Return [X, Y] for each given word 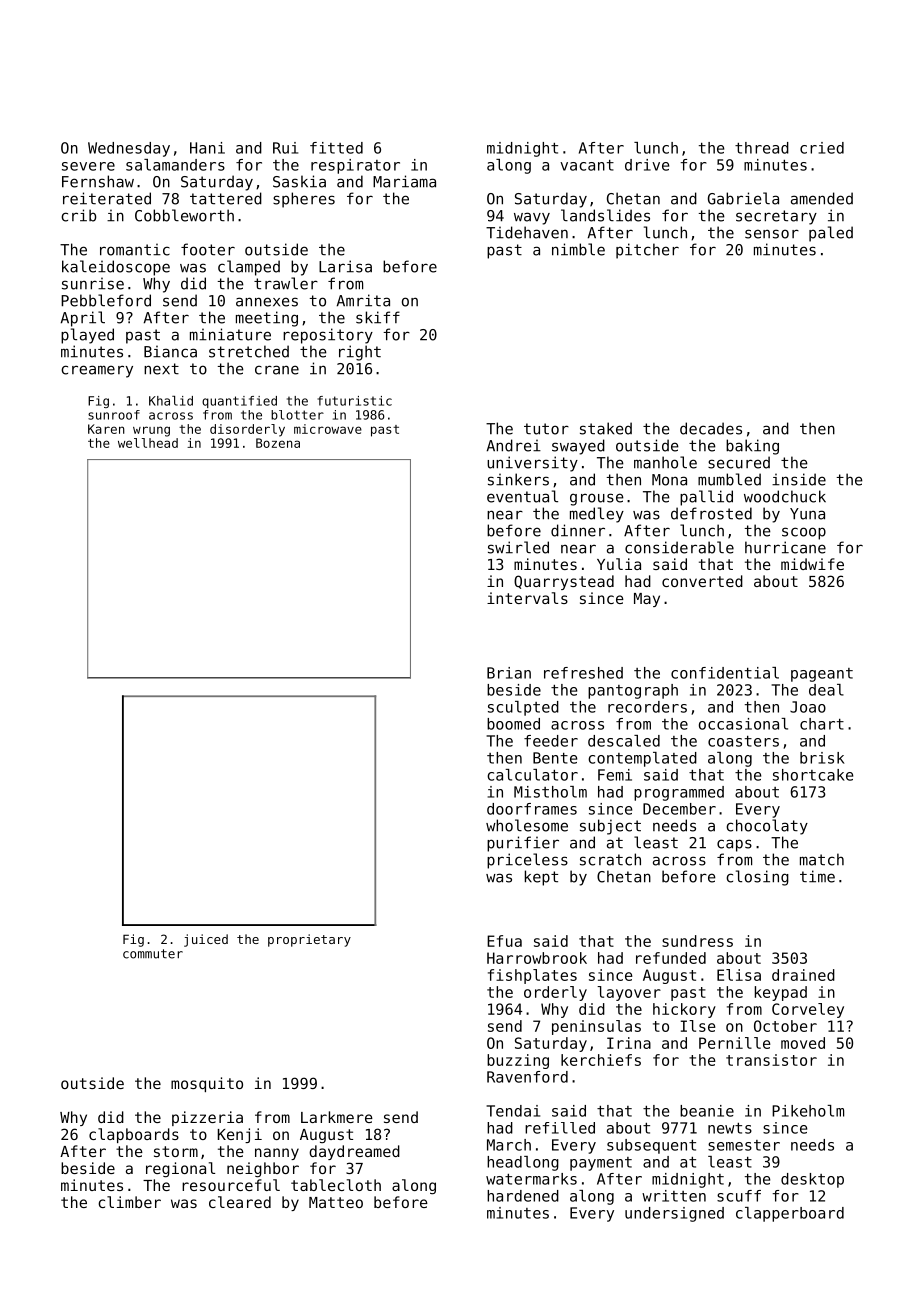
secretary [776, 217]
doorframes [532, 809]
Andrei [514, 445]
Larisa [345, 266]
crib [78, 215]
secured [739, 462]
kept [541, 878]
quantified [239, 402]
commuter [153, 954]
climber [129, 1202]
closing [757, 878]
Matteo [336, 1202]
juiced [206, 940]
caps [734, 845]
